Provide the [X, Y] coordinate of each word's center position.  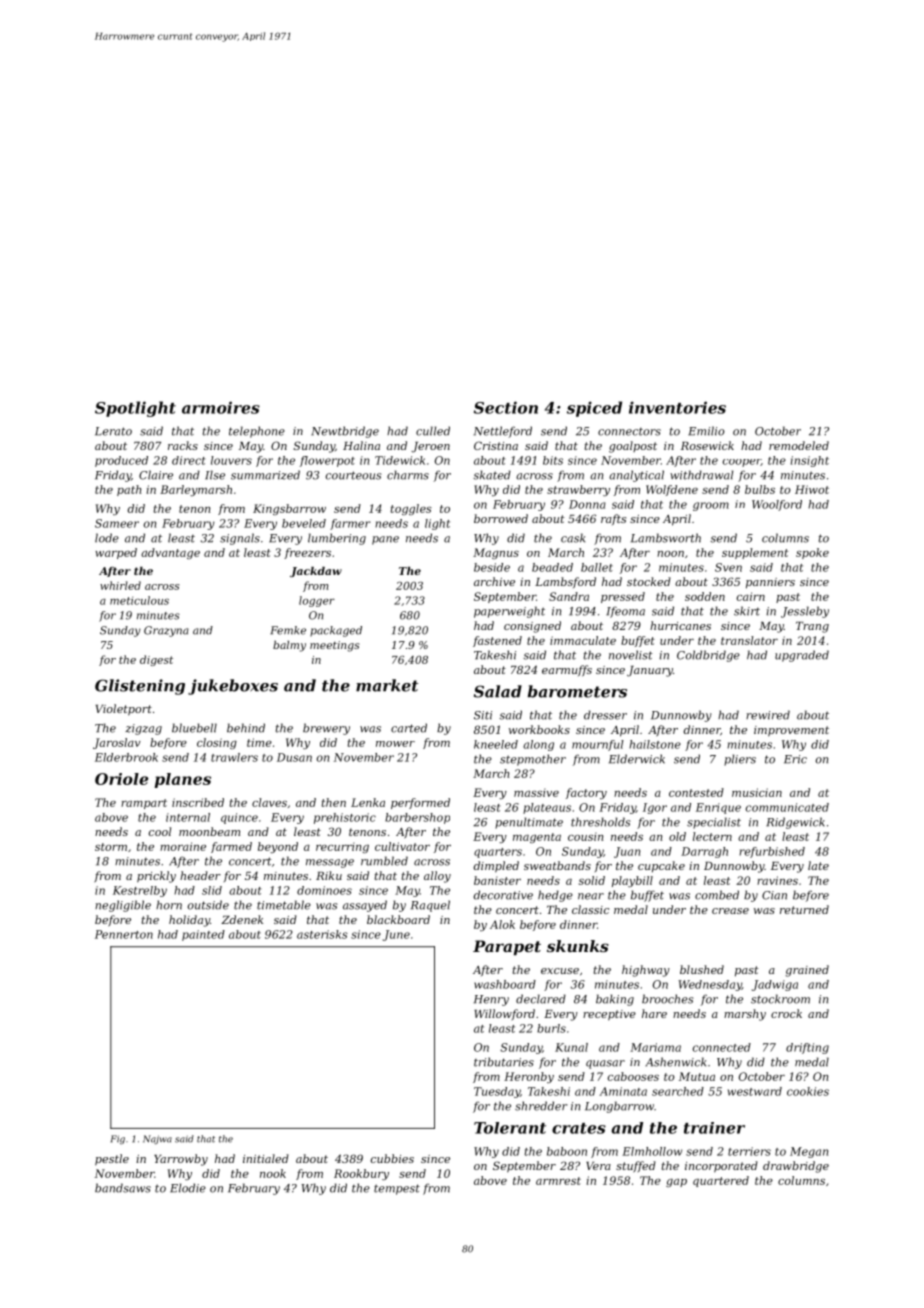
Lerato [113, 431]
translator [749, 640]
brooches [667, 999]
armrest [558, 1181]
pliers [740, 760]
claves [269, 802]
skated [492, 475]
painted [203, 935]
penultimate [529, 823]
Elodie [188, 1188]
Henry [491, 1000]
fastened [497, 641]
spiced [594, 409]
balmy [289, 646]
